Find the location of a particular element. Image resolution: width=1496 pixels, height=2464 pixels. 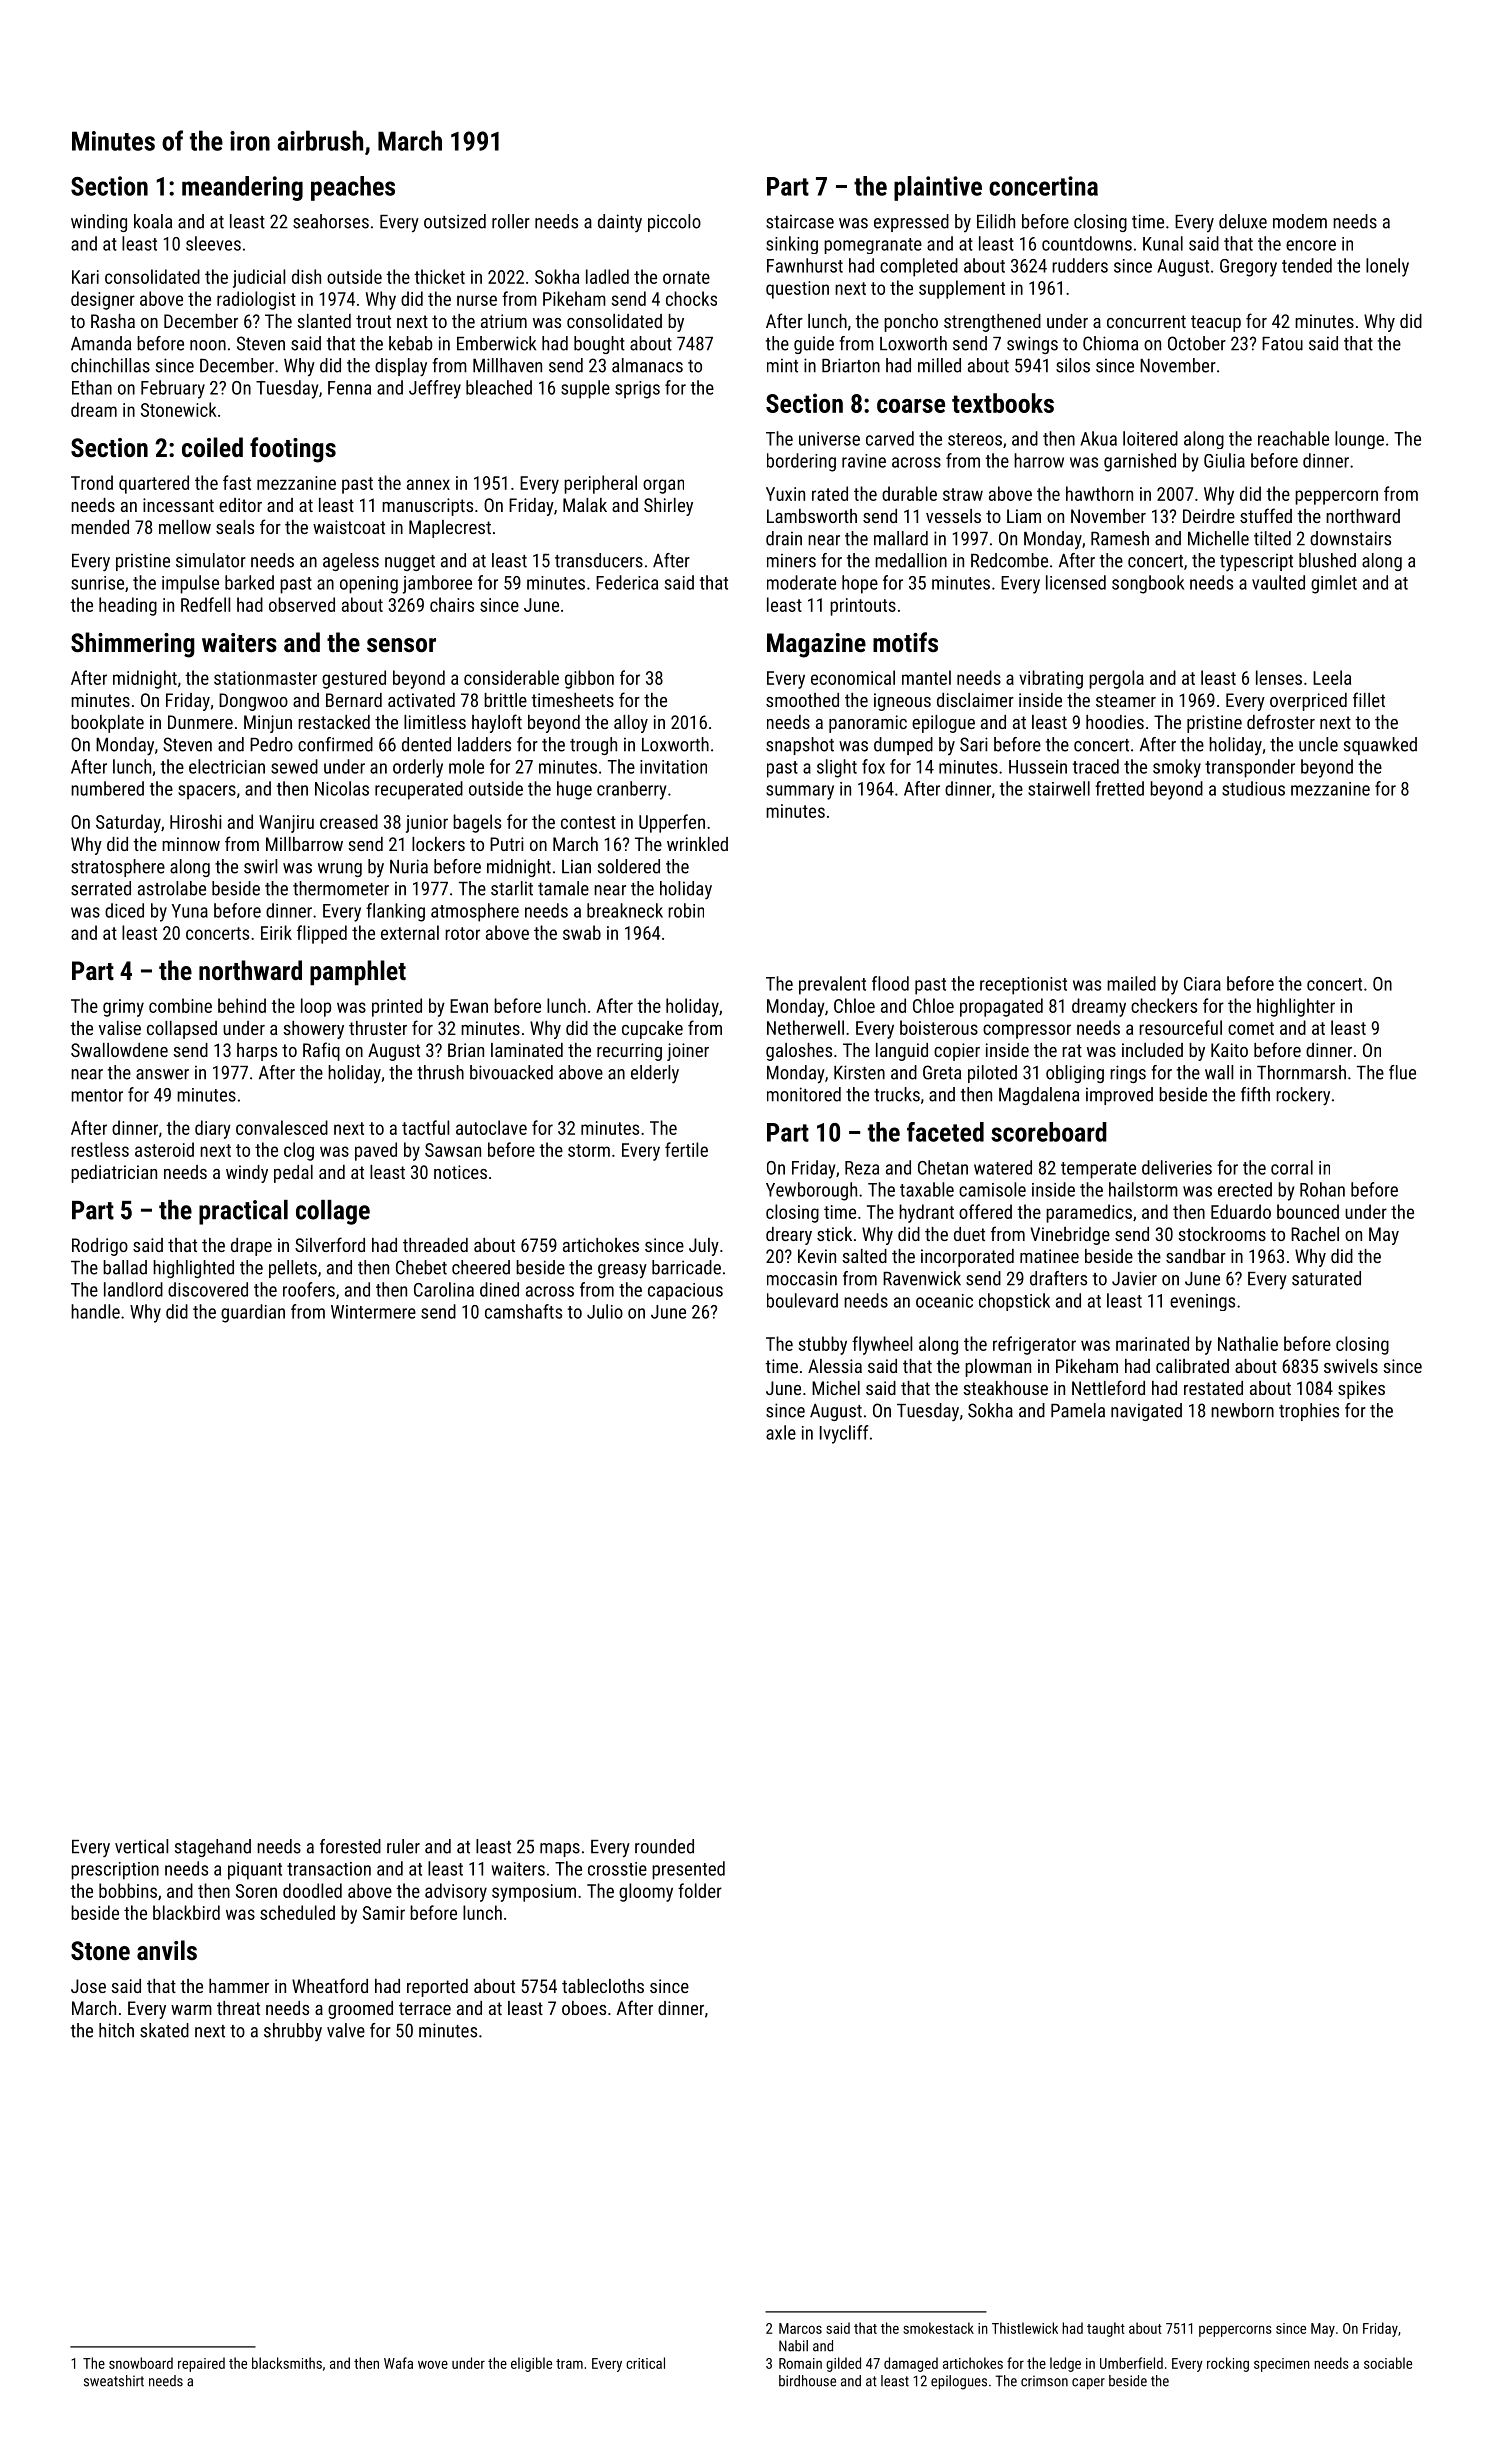

folder is located at coordinates (700, 1890).
